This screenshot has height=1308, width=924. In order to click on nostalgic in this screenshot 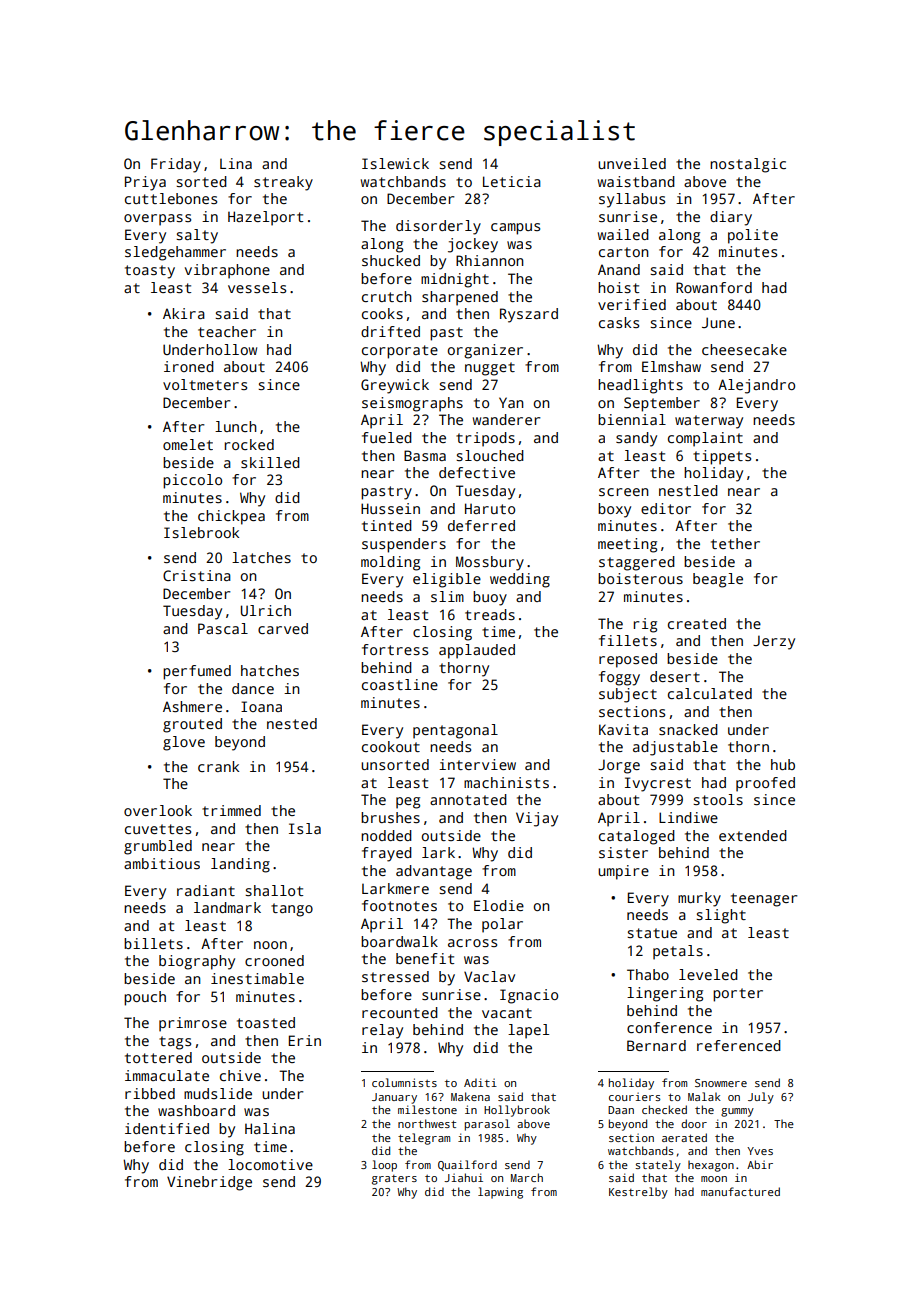, I will do `click(748, 165)`.
